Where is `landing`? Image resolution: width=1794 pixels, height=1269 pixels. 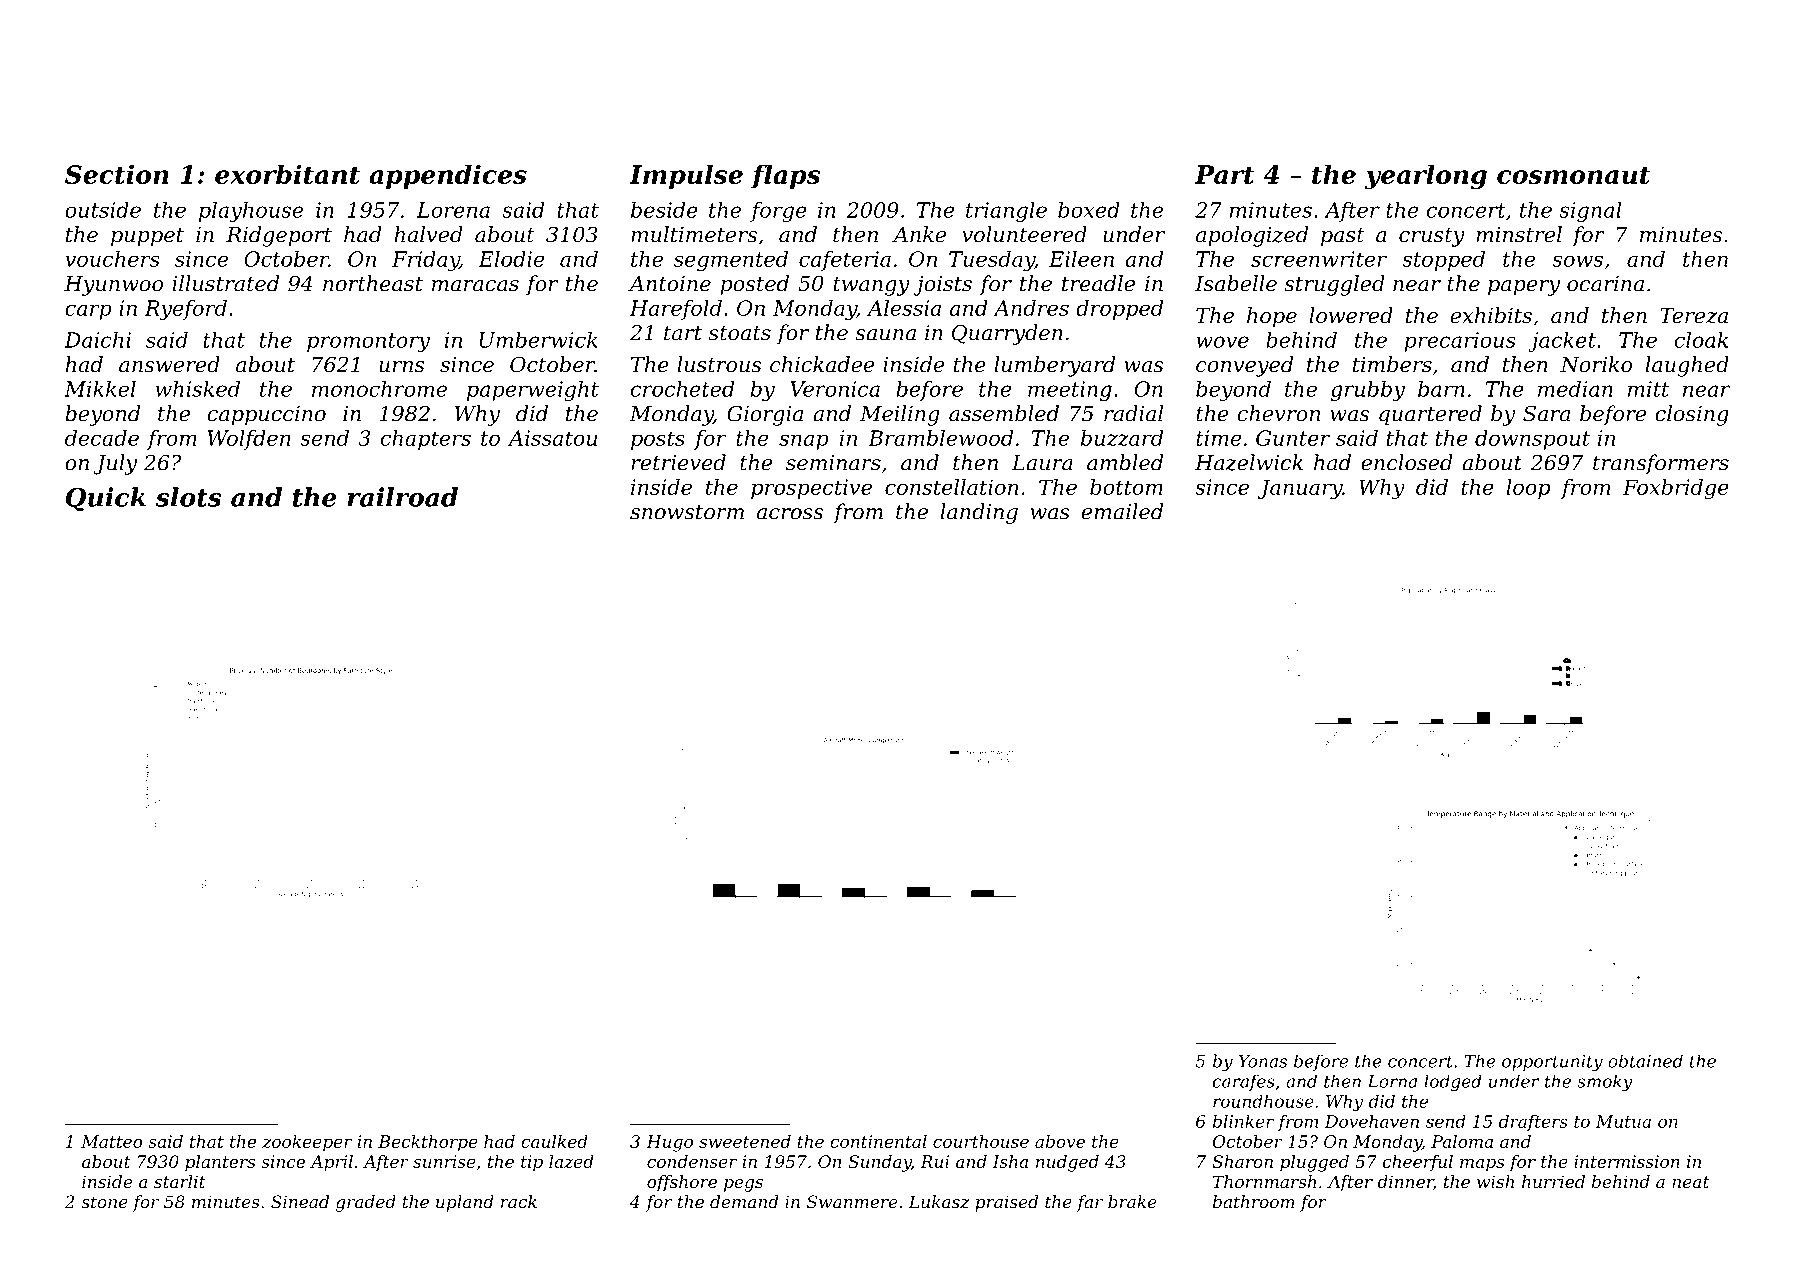
landing is located at coordinates (979, 513).
